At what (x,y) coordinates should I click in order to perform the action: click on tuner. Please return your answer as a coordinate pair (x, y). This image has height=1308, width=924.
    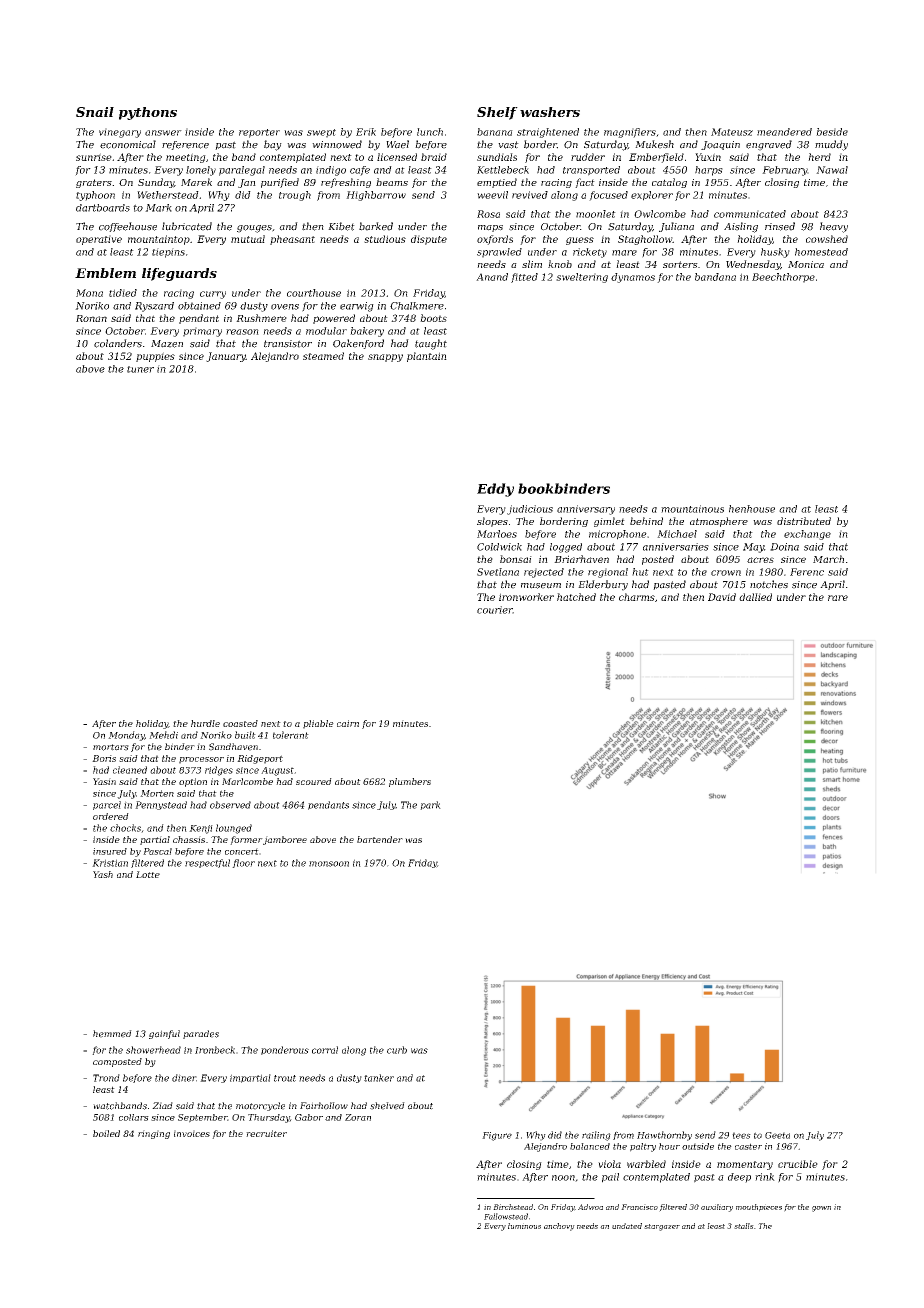
    Looking at the image, I should click on (140, 369).
